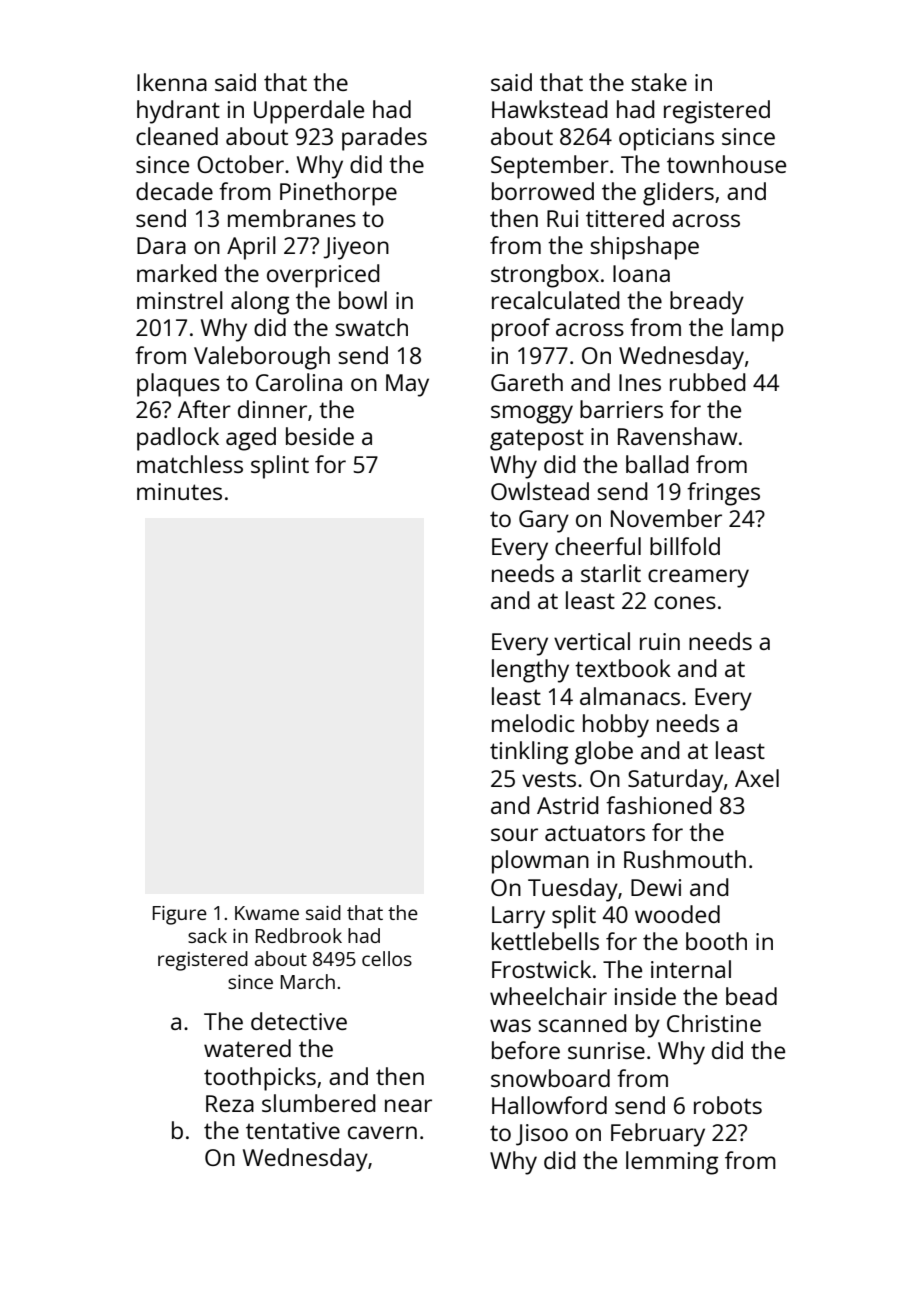 This image has width=924, height=1311. I want to click on lamp, so click(758, 330).
